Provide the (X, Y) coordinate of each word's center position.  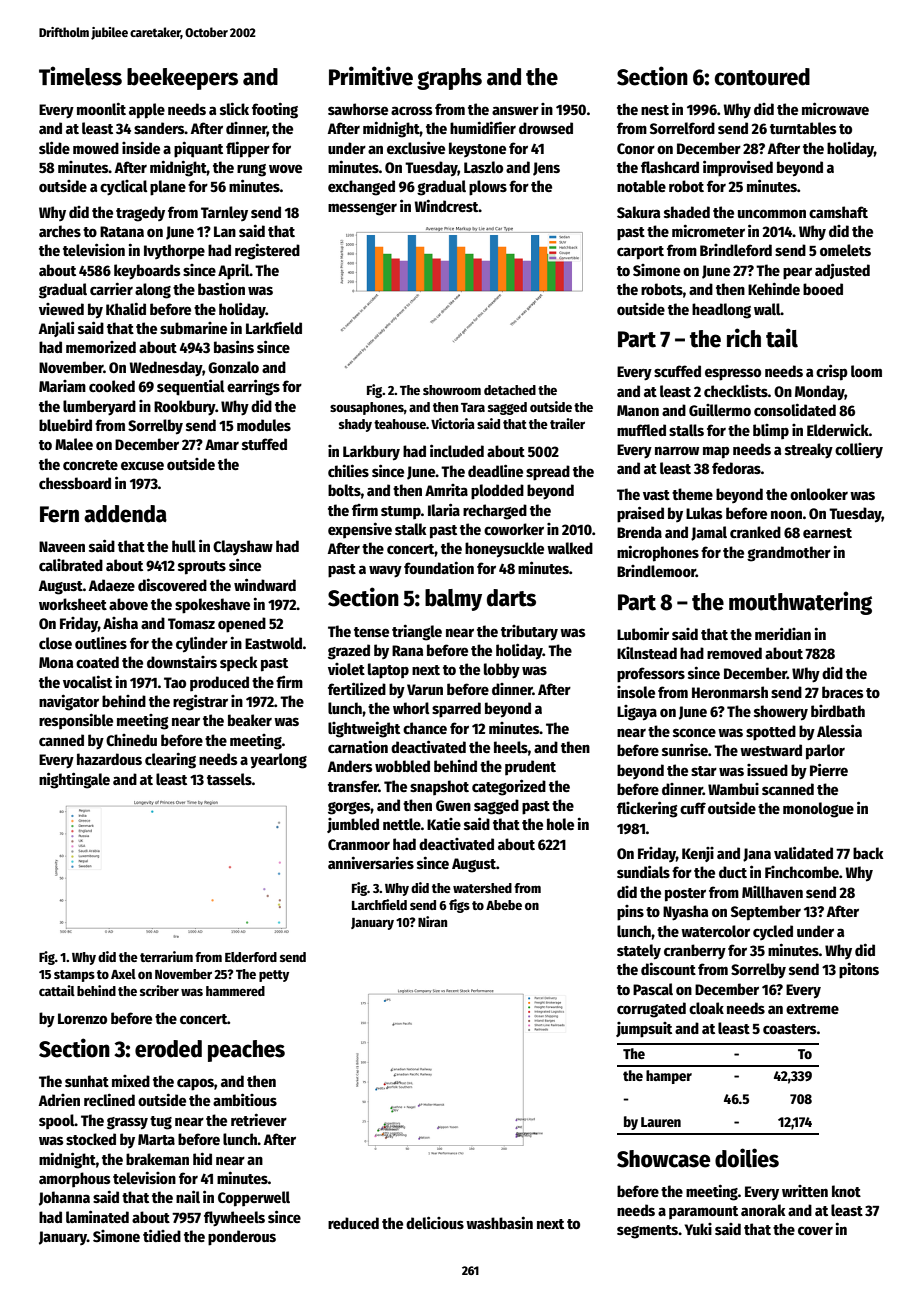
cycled (773, 932)
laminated (97, 1216)
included (457, 450)
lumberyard (99, 408)
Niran (432, 921)
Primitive (371, 76)
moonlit (101, 108)
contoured (762, 77)
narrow (677, 450)
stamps (74, 976)
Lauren (661, 1122)
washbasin (499, 1222)
